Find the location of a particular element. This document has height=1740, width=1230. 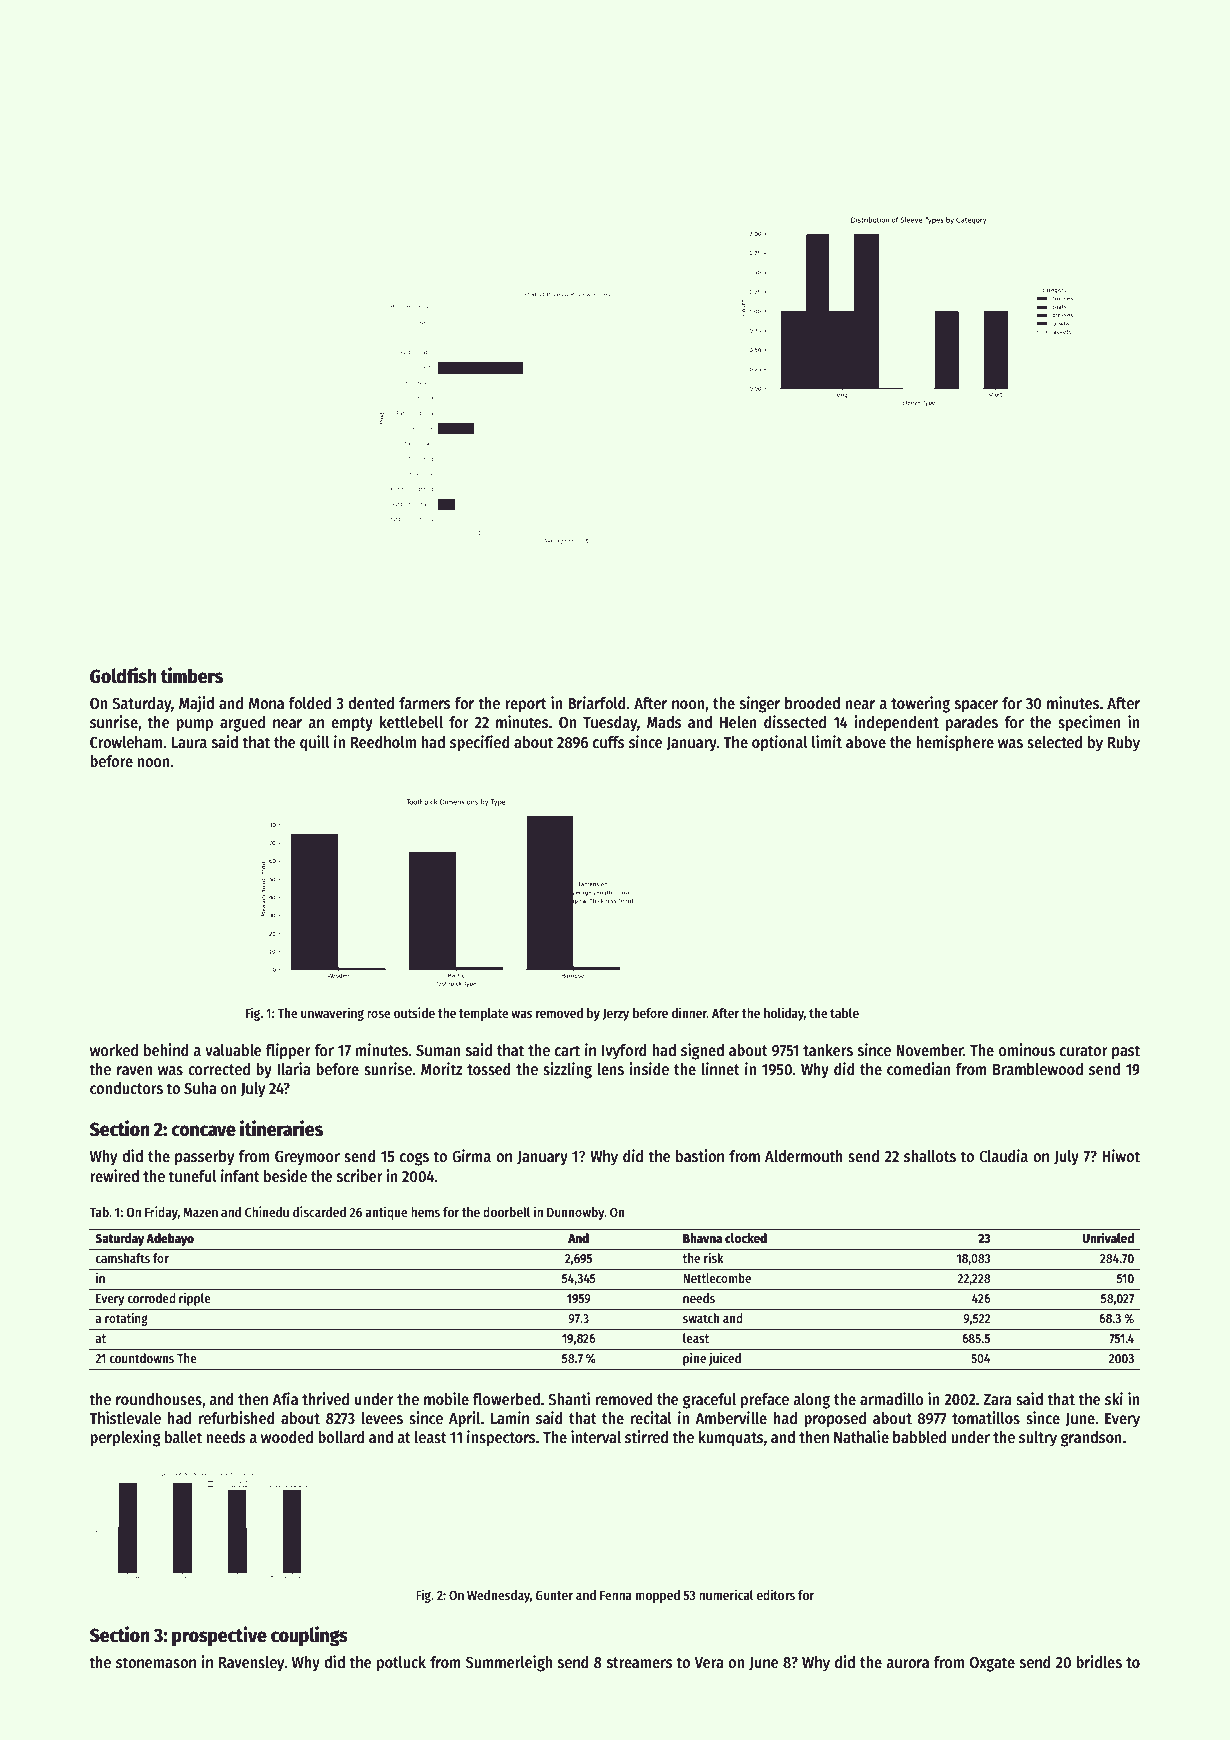

beside is located at coordinates (285, 1176).
